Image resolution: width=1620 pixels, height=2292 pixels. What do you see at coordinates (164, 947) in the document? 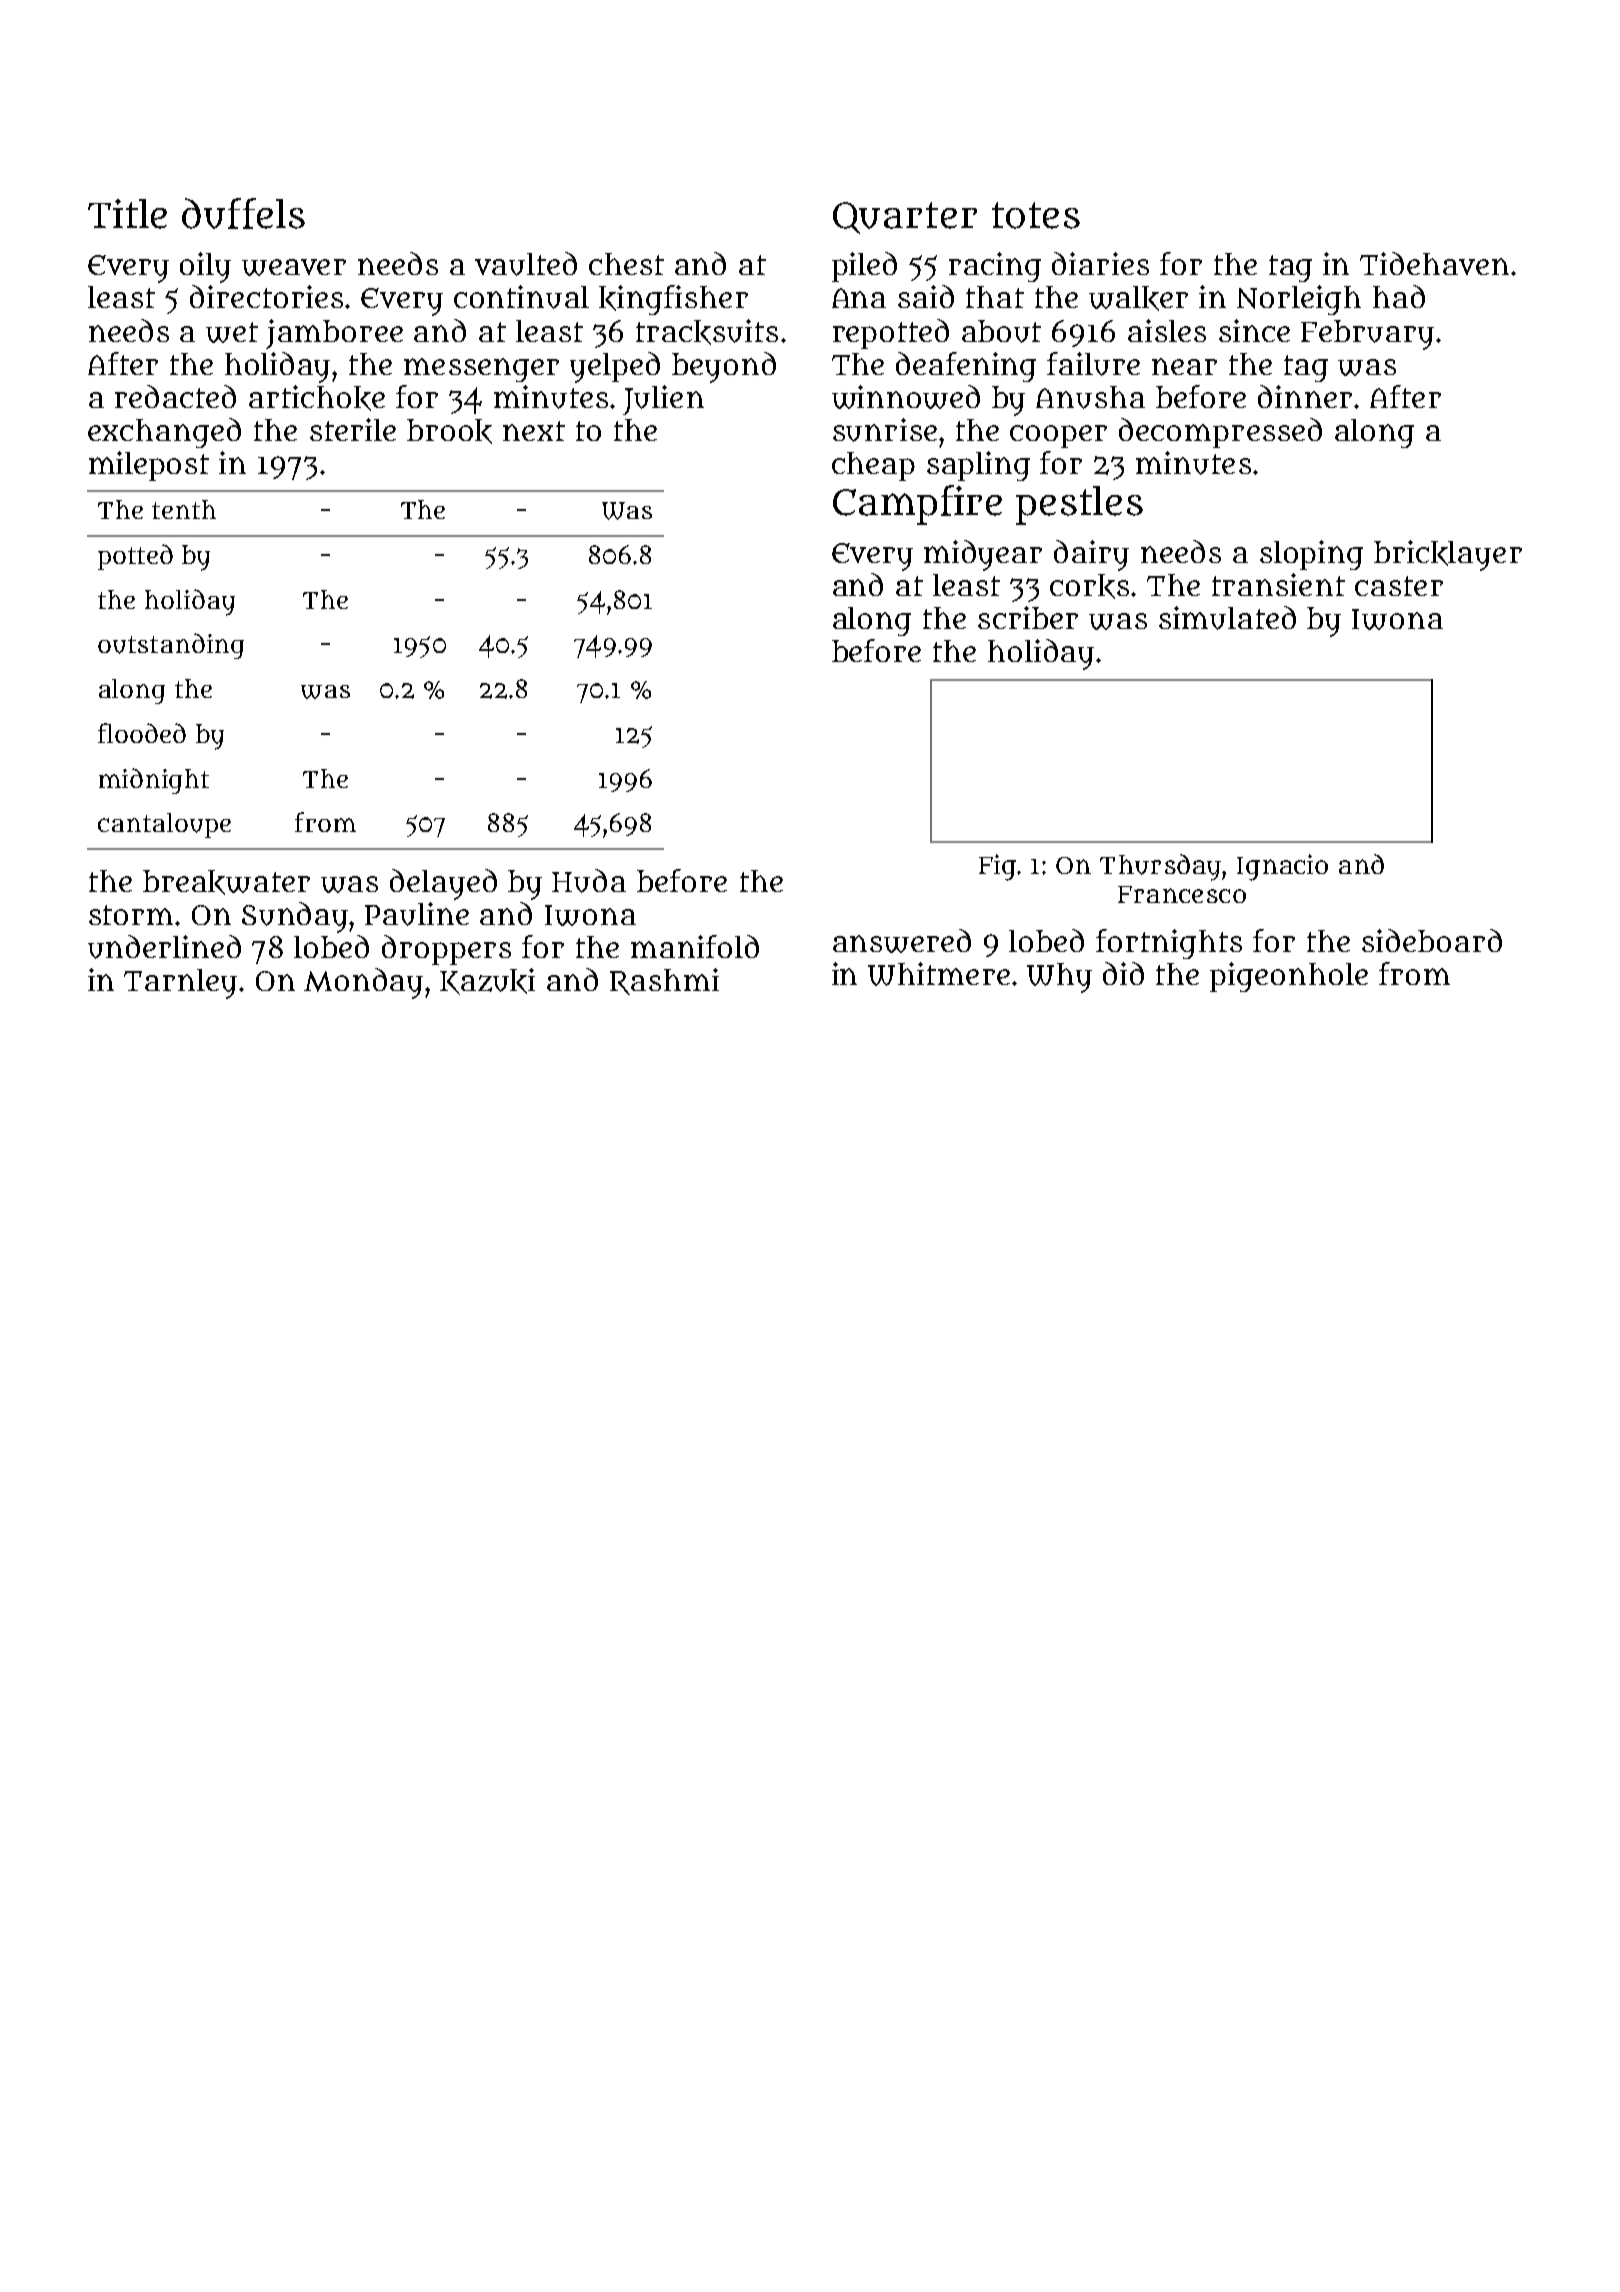
I see `underlined` at bounding box center [164, 947].
